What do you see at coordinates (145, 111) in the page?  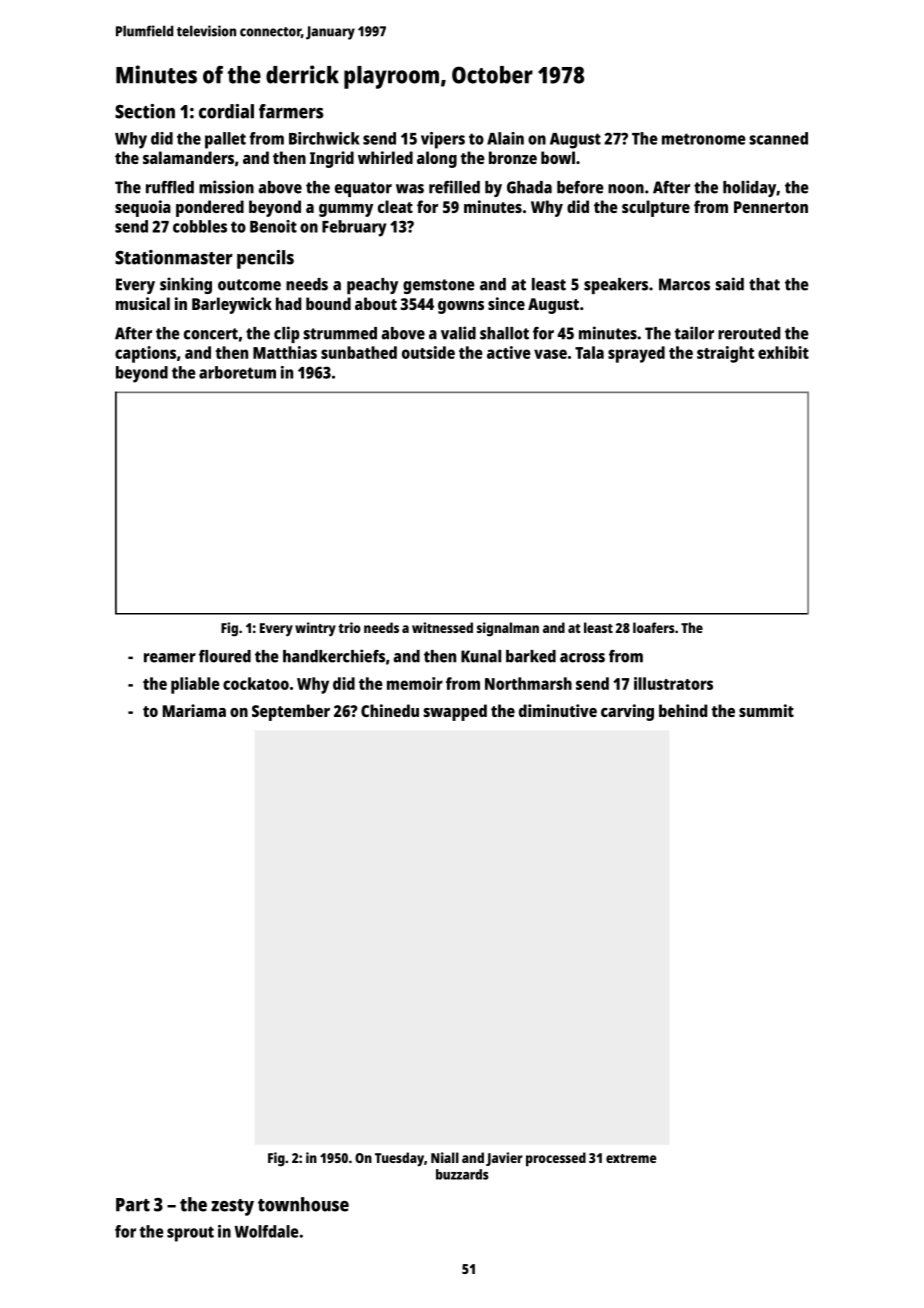 I see `Section` at bounding box center [145, 111].
